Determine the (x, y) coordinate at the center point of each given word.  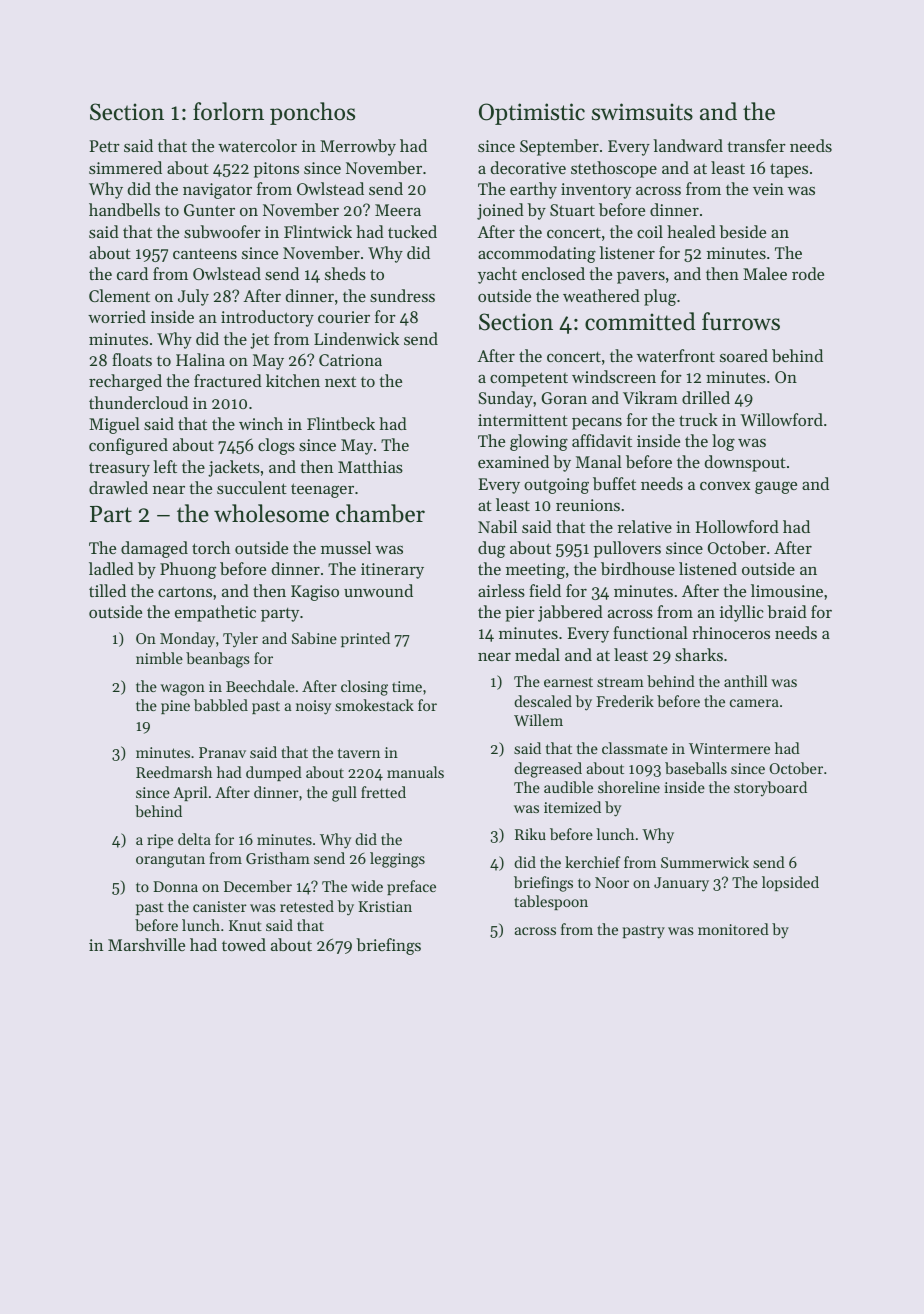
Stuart (572, 210)
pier (520, 614)
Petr (105, 146)
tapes (789, 170)
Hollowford (737, 526)
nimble (159, 658)
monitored (733, 929)
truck (698, 419)
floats (132, 359)
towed (244, 944)
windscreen (614, 376)
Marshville (146, 944)
